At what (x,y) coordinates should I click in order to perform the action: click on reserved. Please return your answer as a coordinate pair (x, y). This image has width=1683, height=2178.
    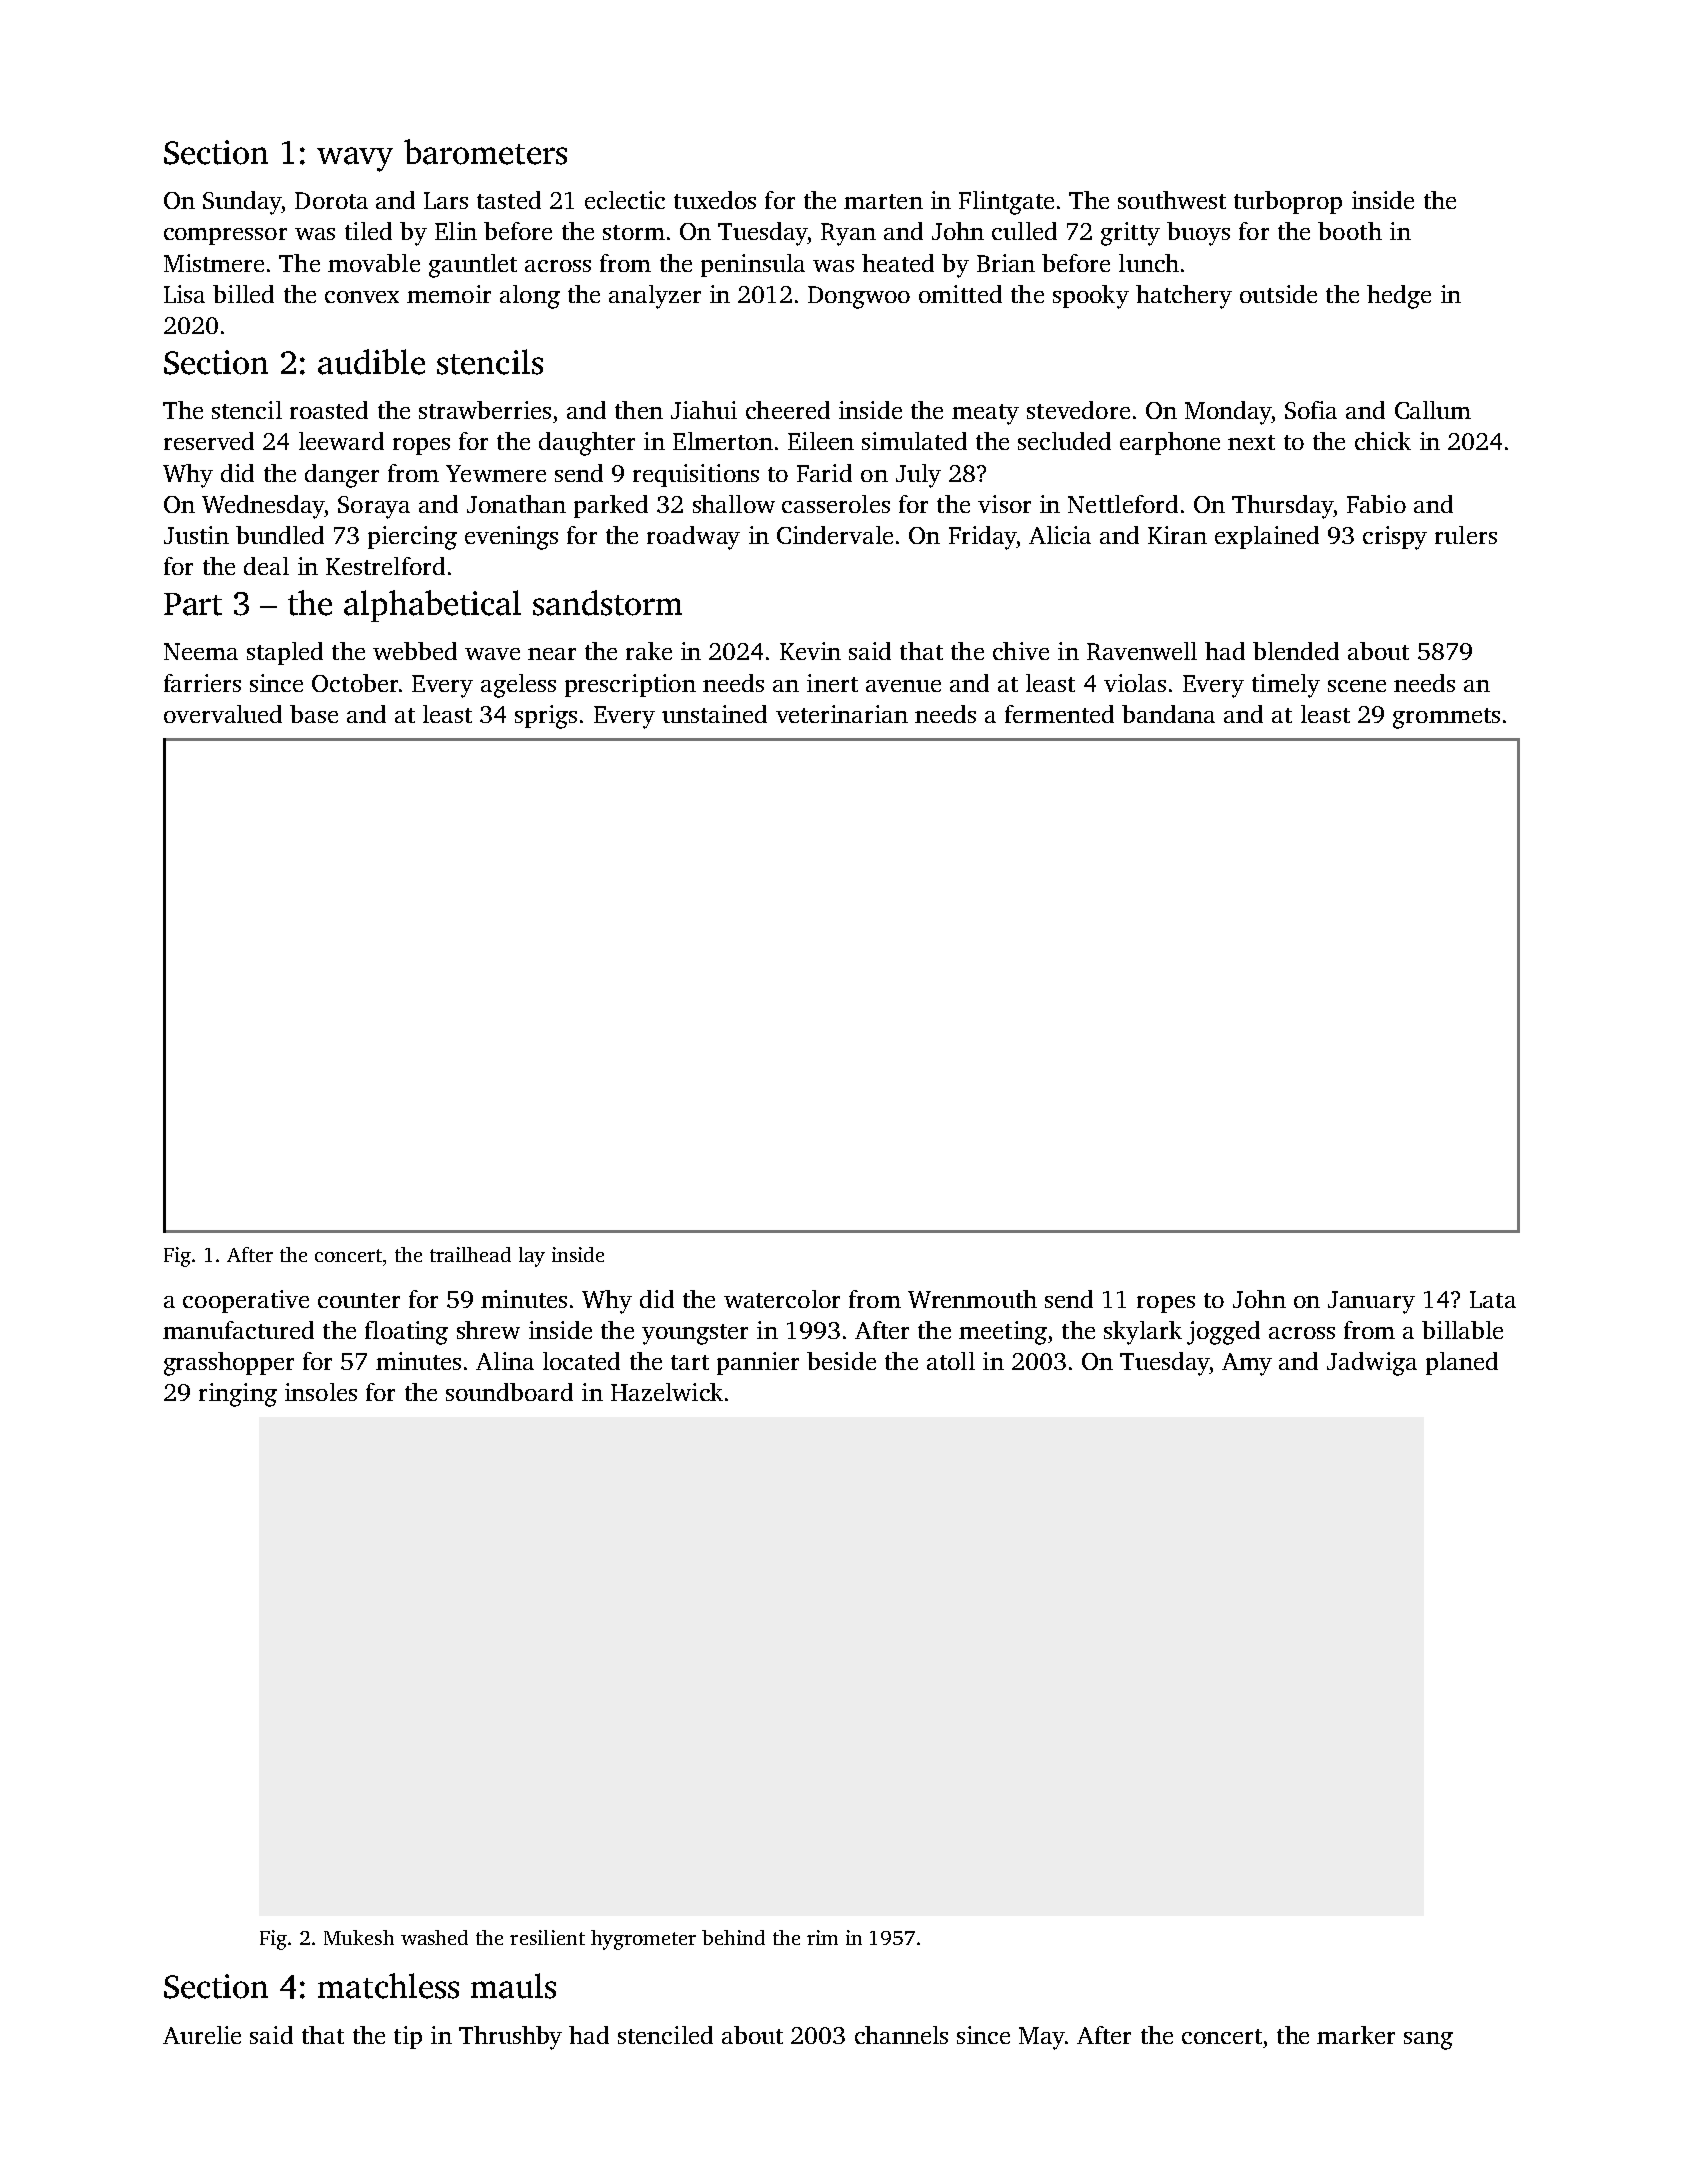
    Looking at the image, I should click on (209, 441).
